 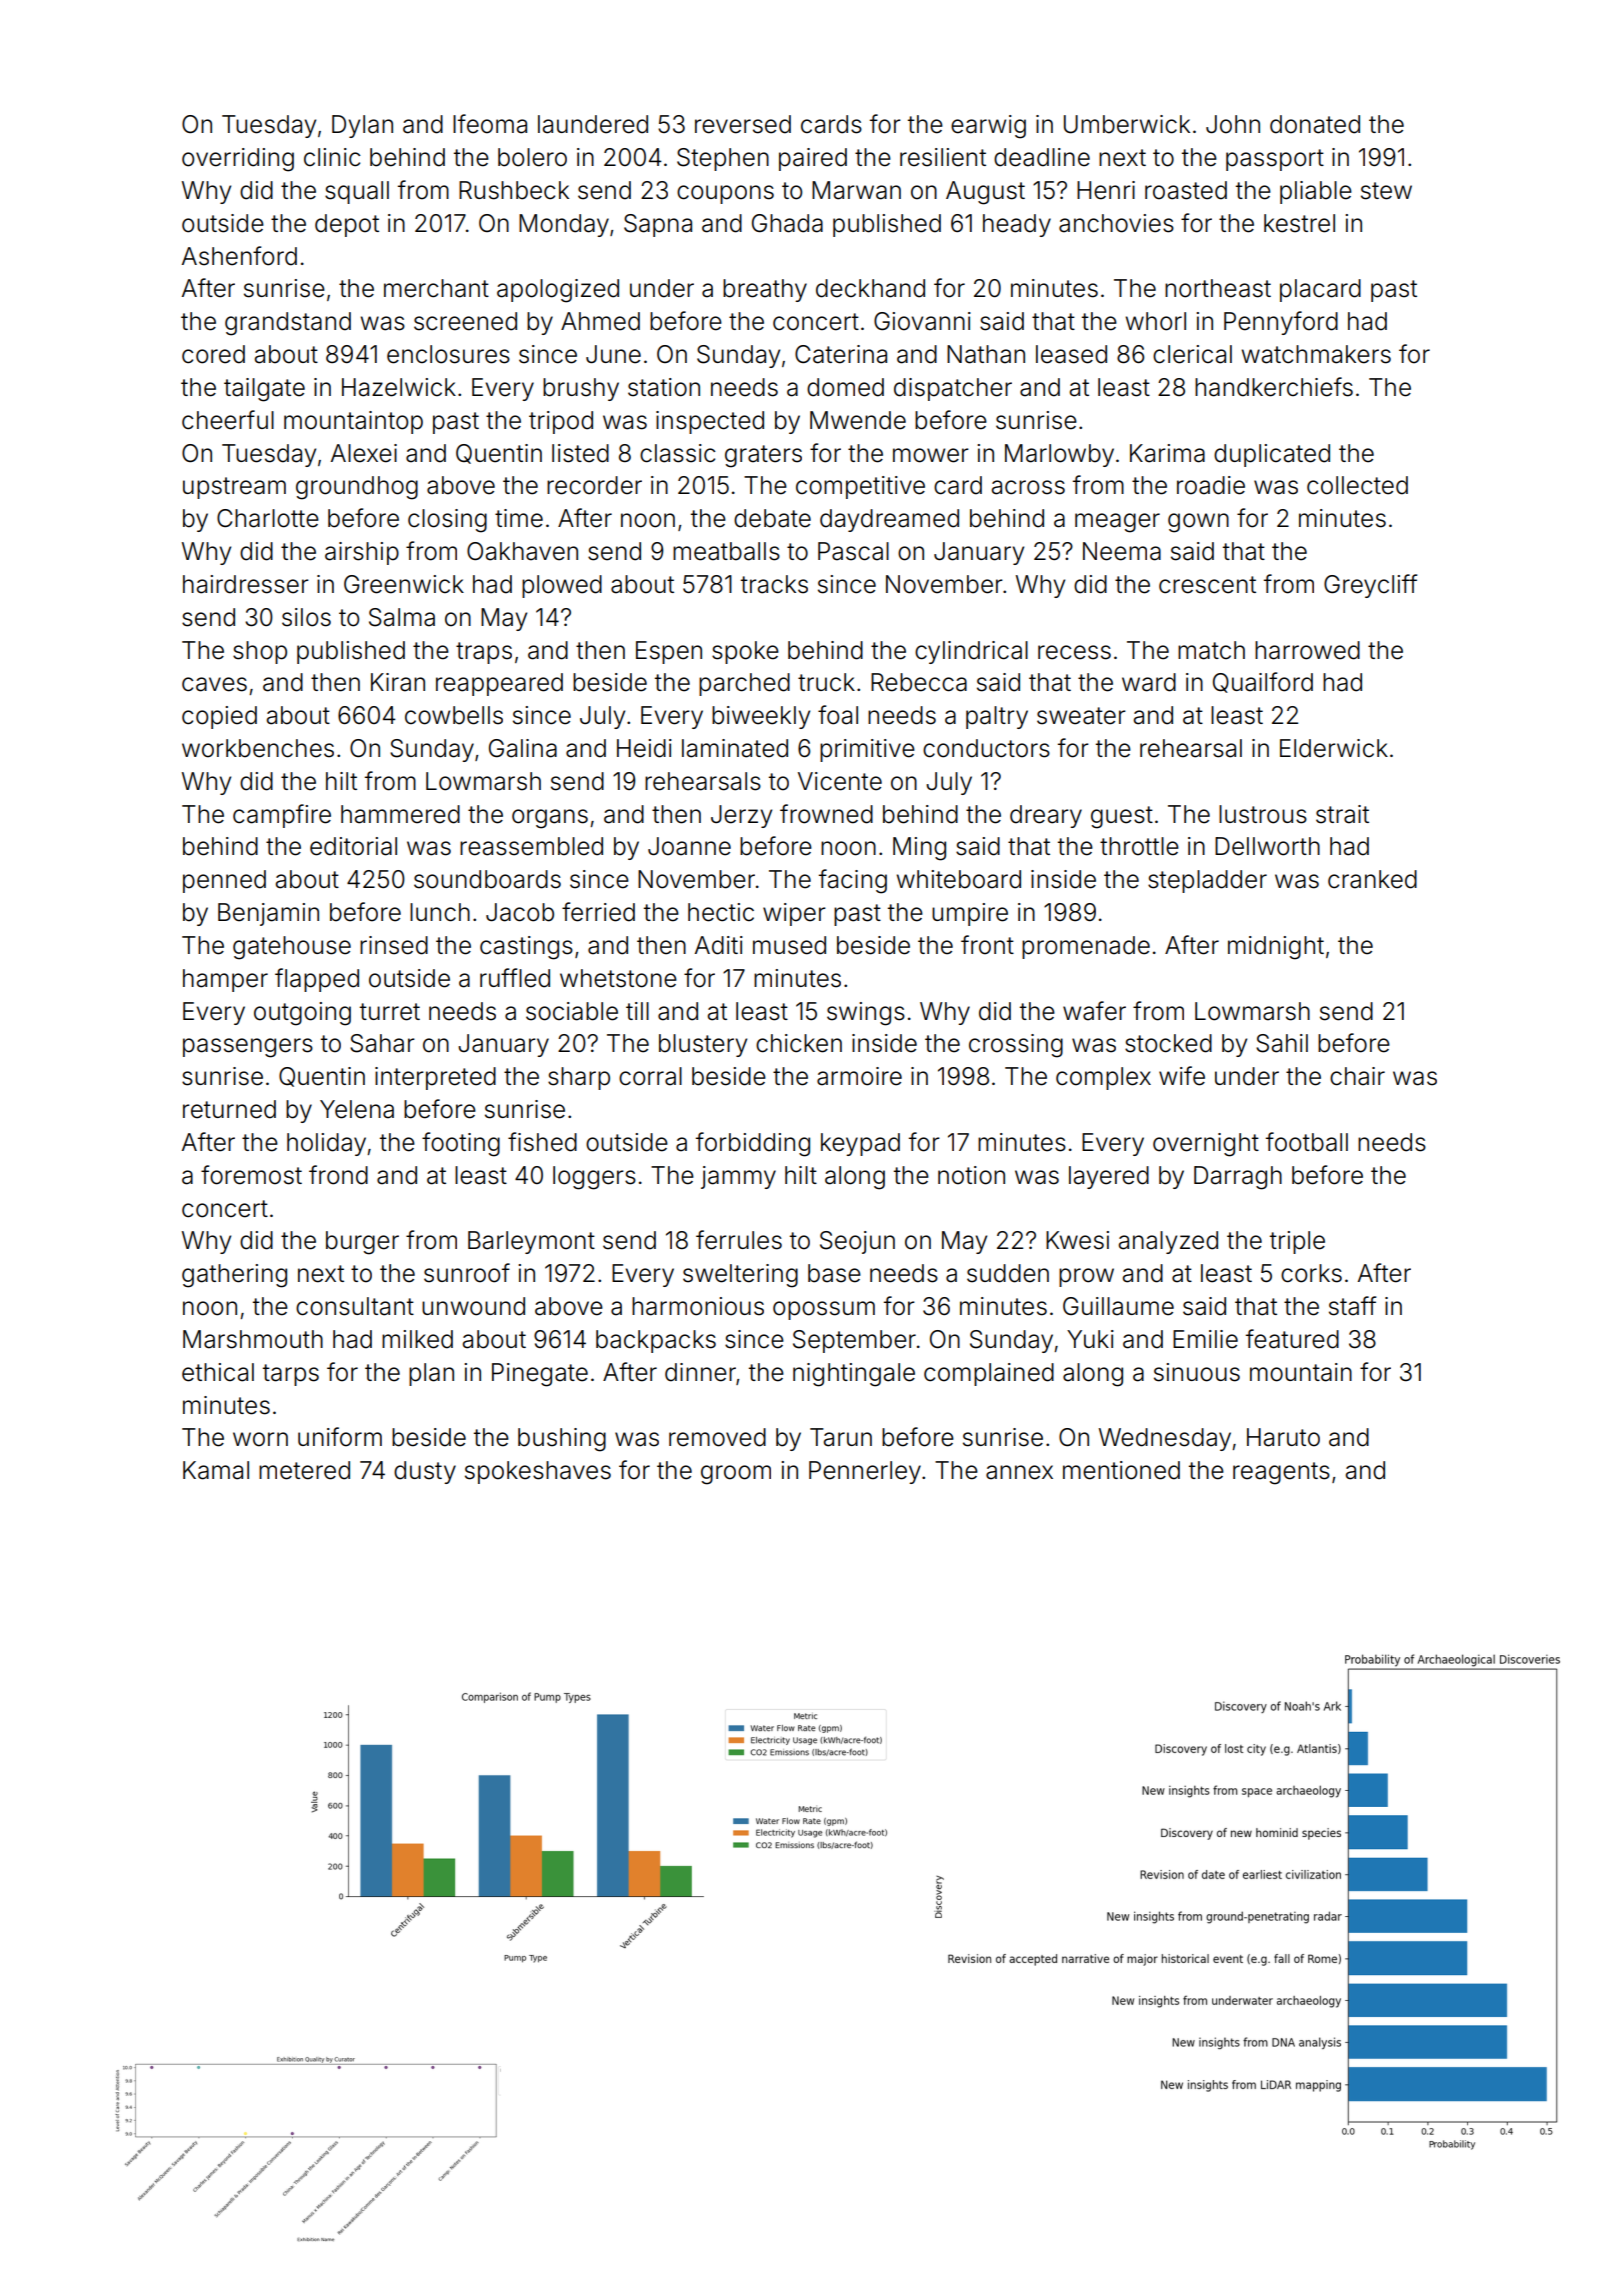 What do you see at coordinates (774, 584) in the image?
I see `tracks` at bounding box center [774, 584].
